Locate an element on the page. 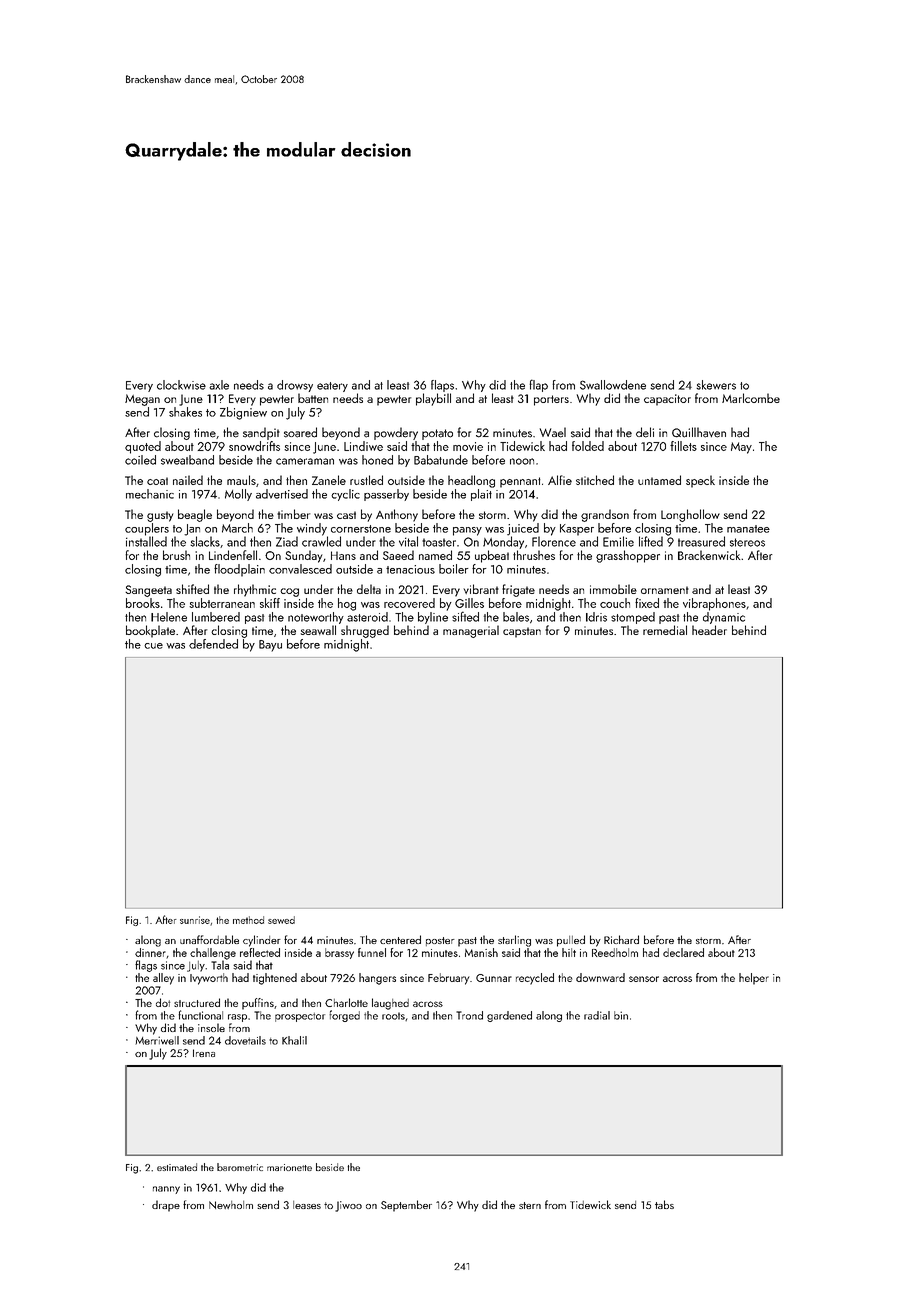 This document has width=908, height=1316. Newholm is located at coordinates (231, 1205).
